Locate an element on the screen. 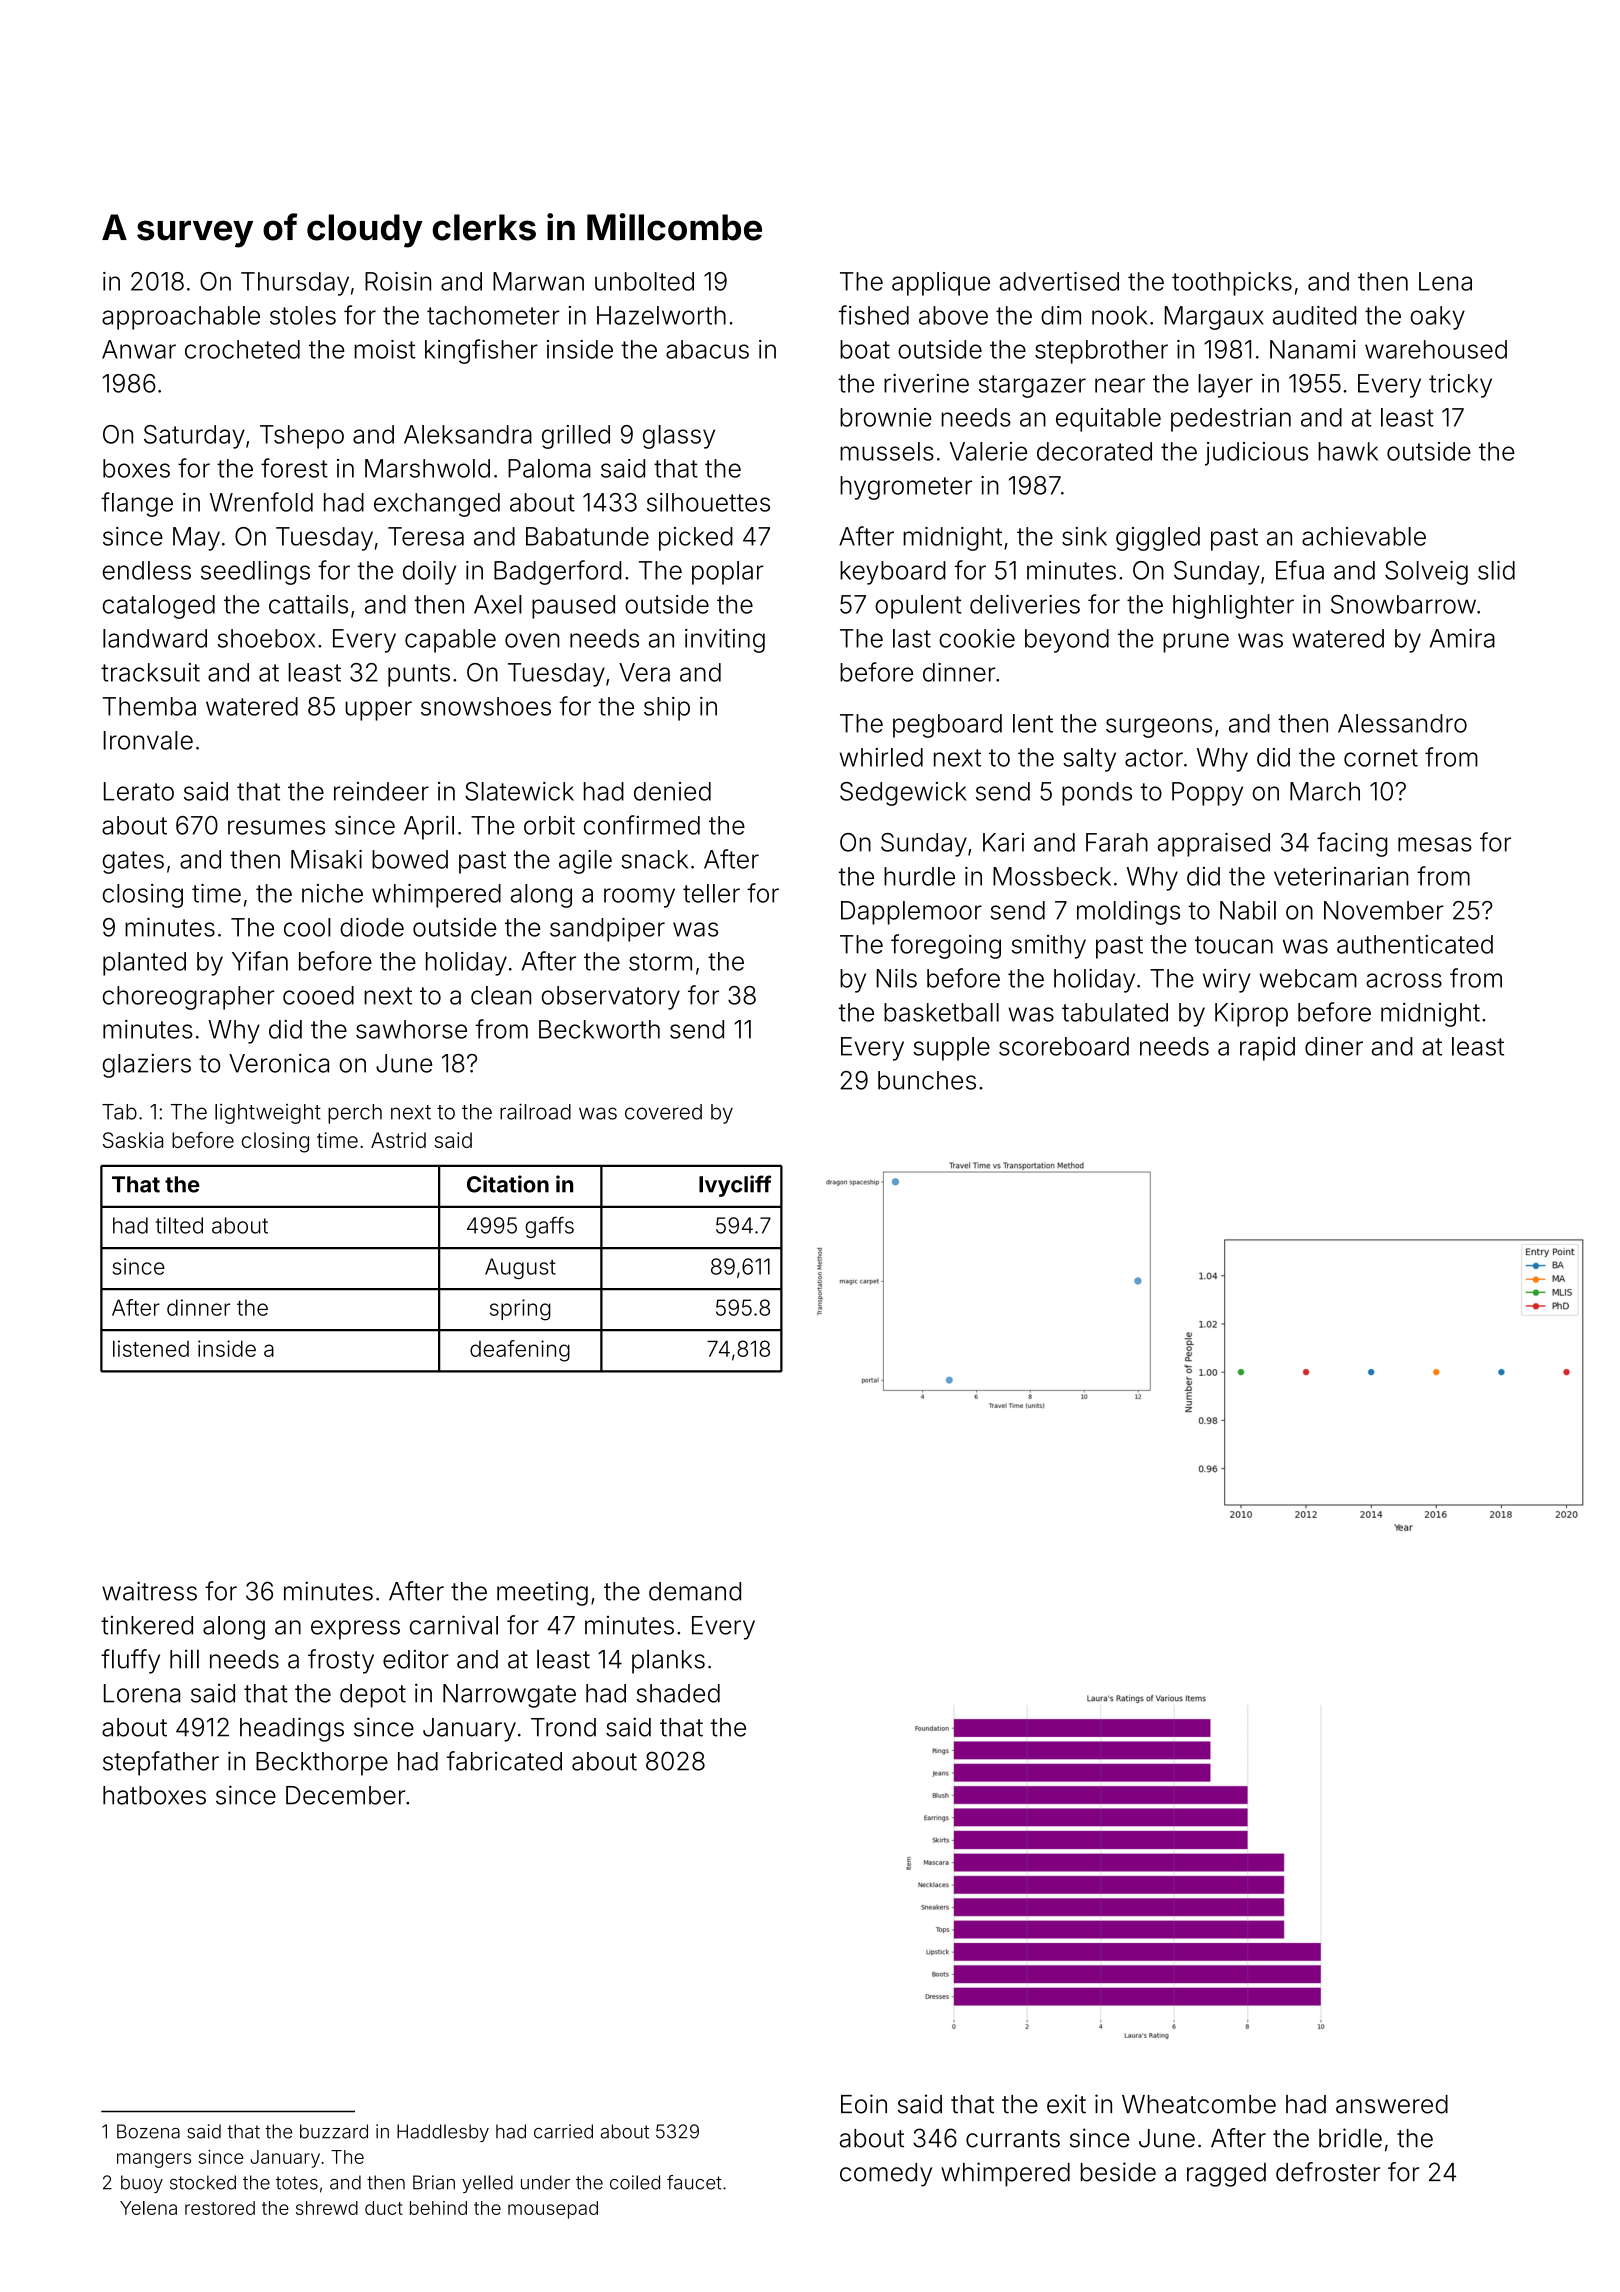 The height and width of the screenshot is (2292, 1620). slid is located at coordinates (1496, 570).
